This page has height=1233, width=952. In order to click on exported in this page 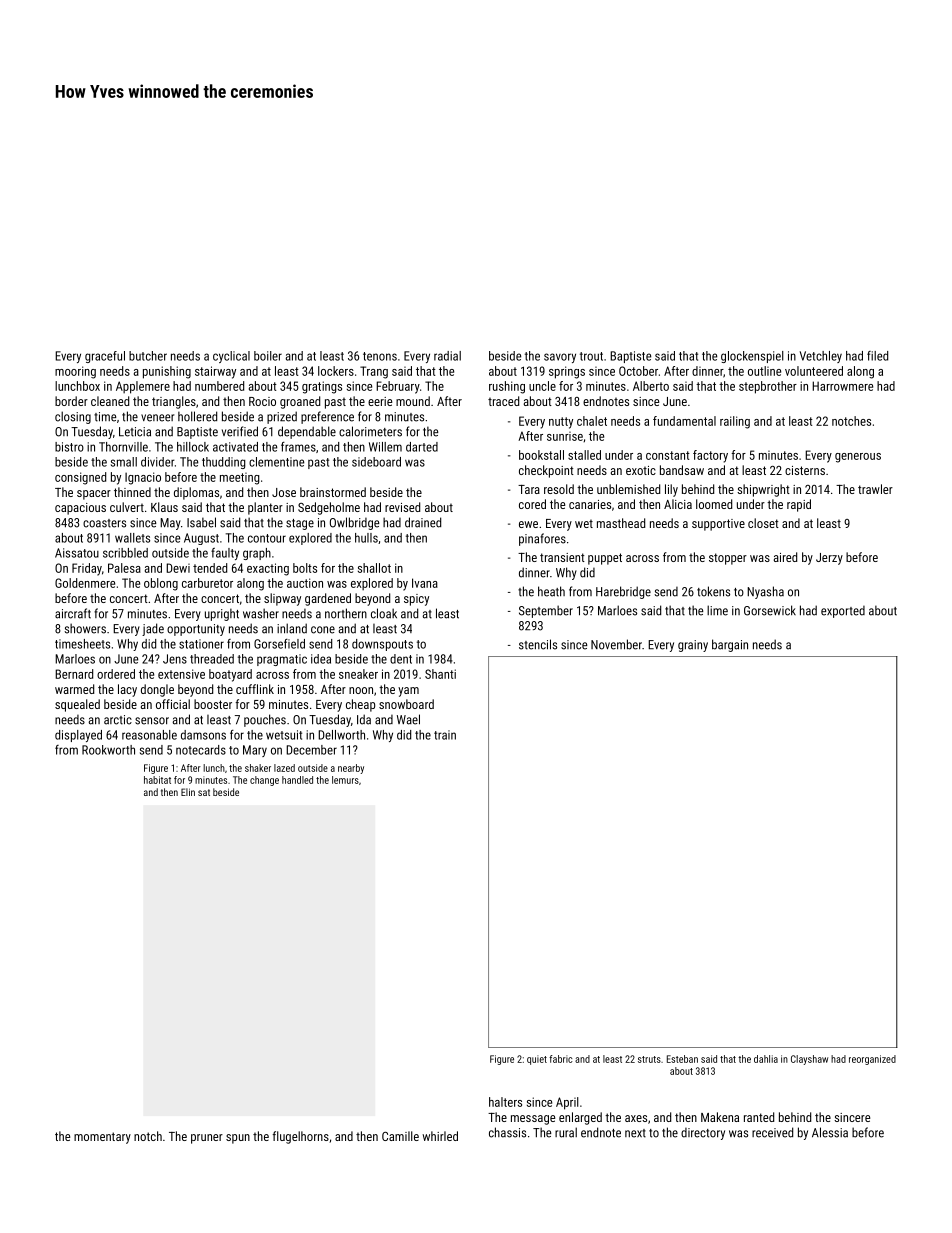, I will do `click(843, 612)`.
